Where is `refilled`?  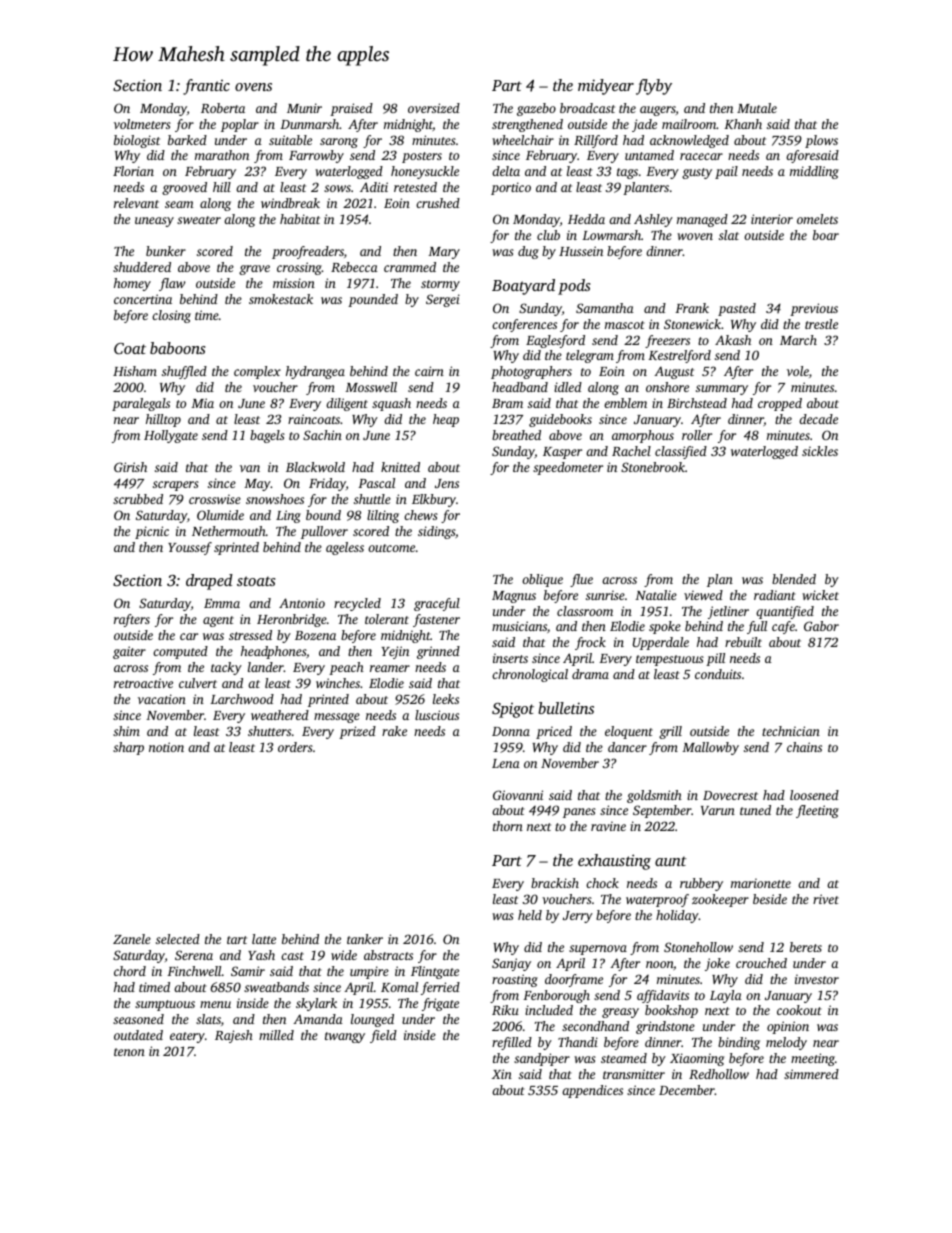 refilled is located at coordinates (512, 1043).
